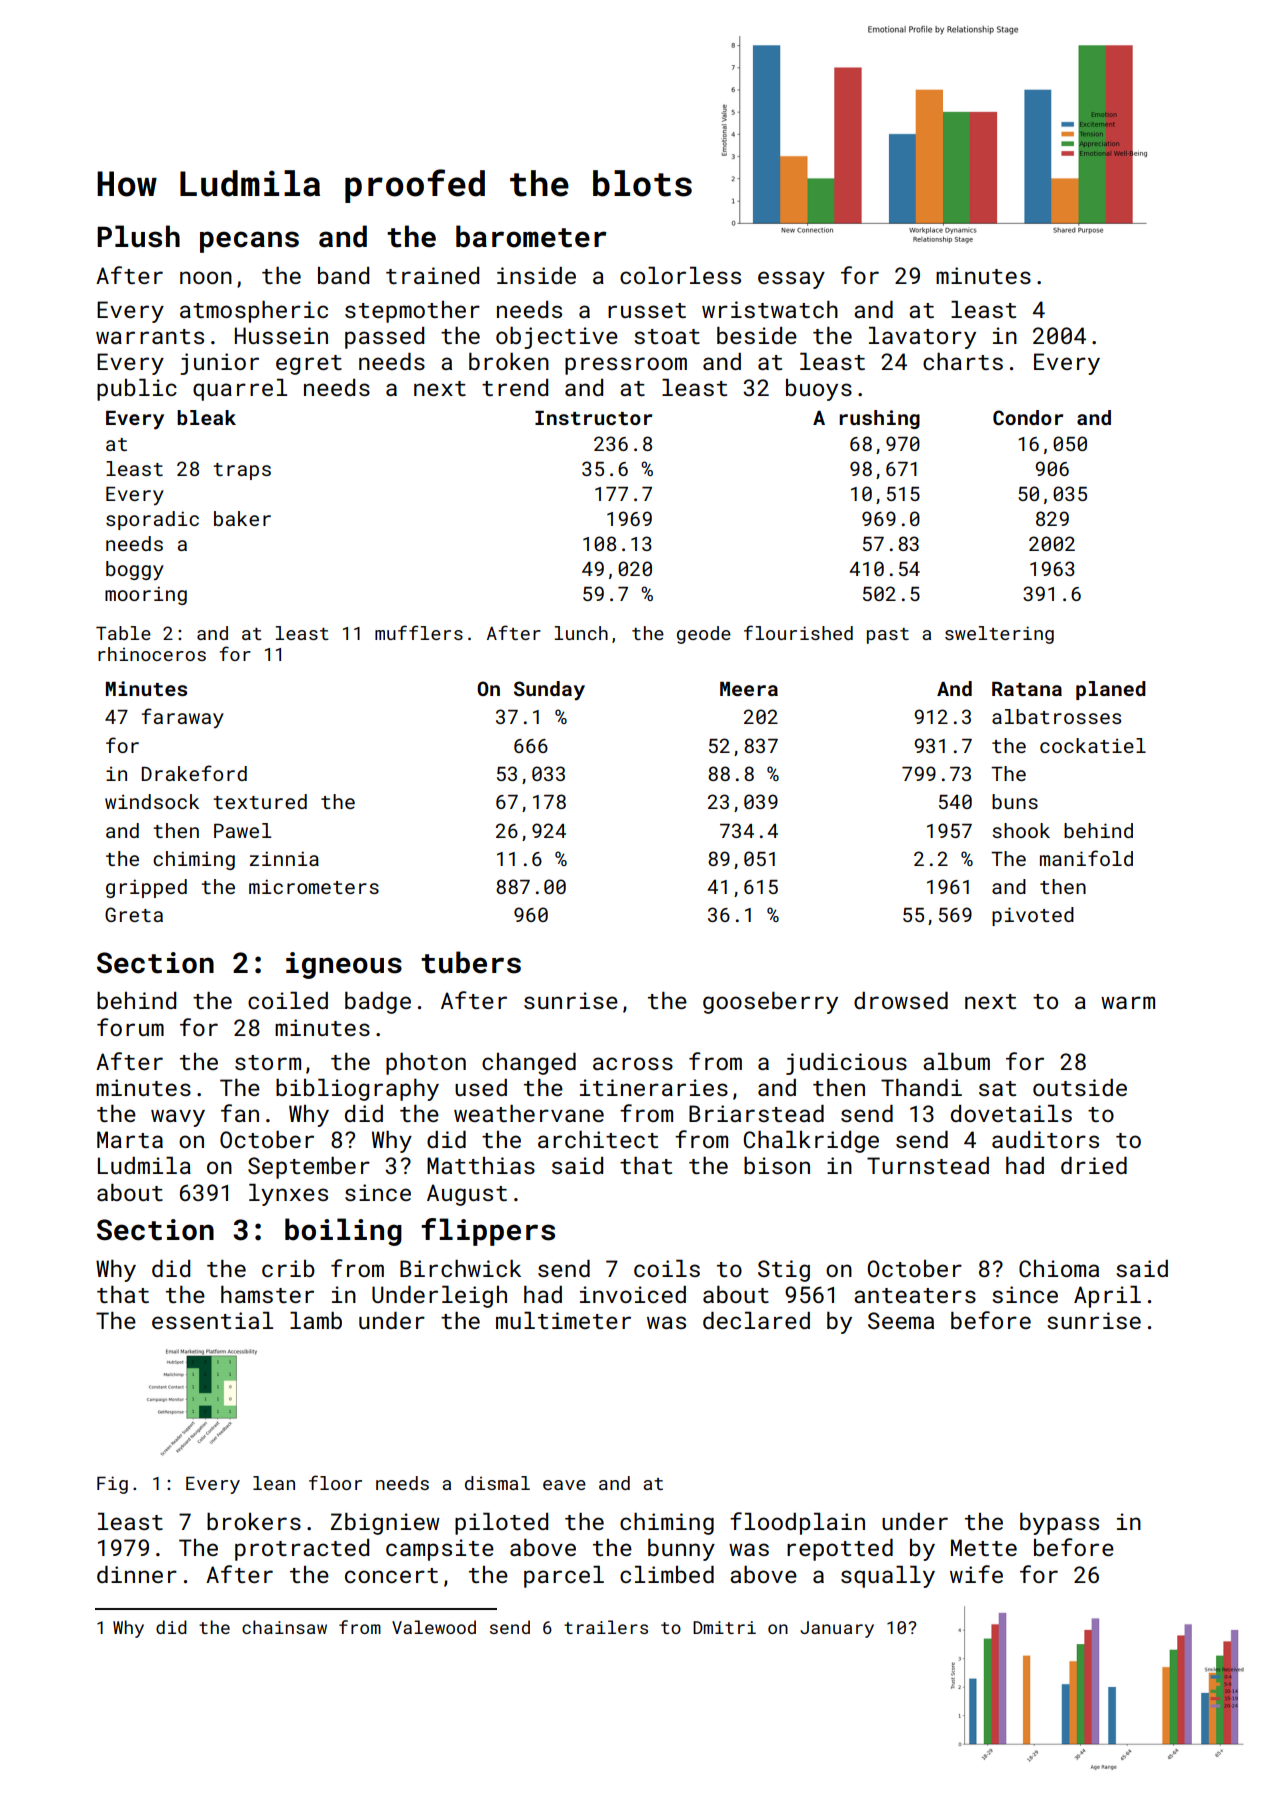 Image resolution: width=1271 pixels, height=1798 pixels. What do you see at coordinates (531, 236) in the page?
I see `barometer` at bounding box center [531, 236].
